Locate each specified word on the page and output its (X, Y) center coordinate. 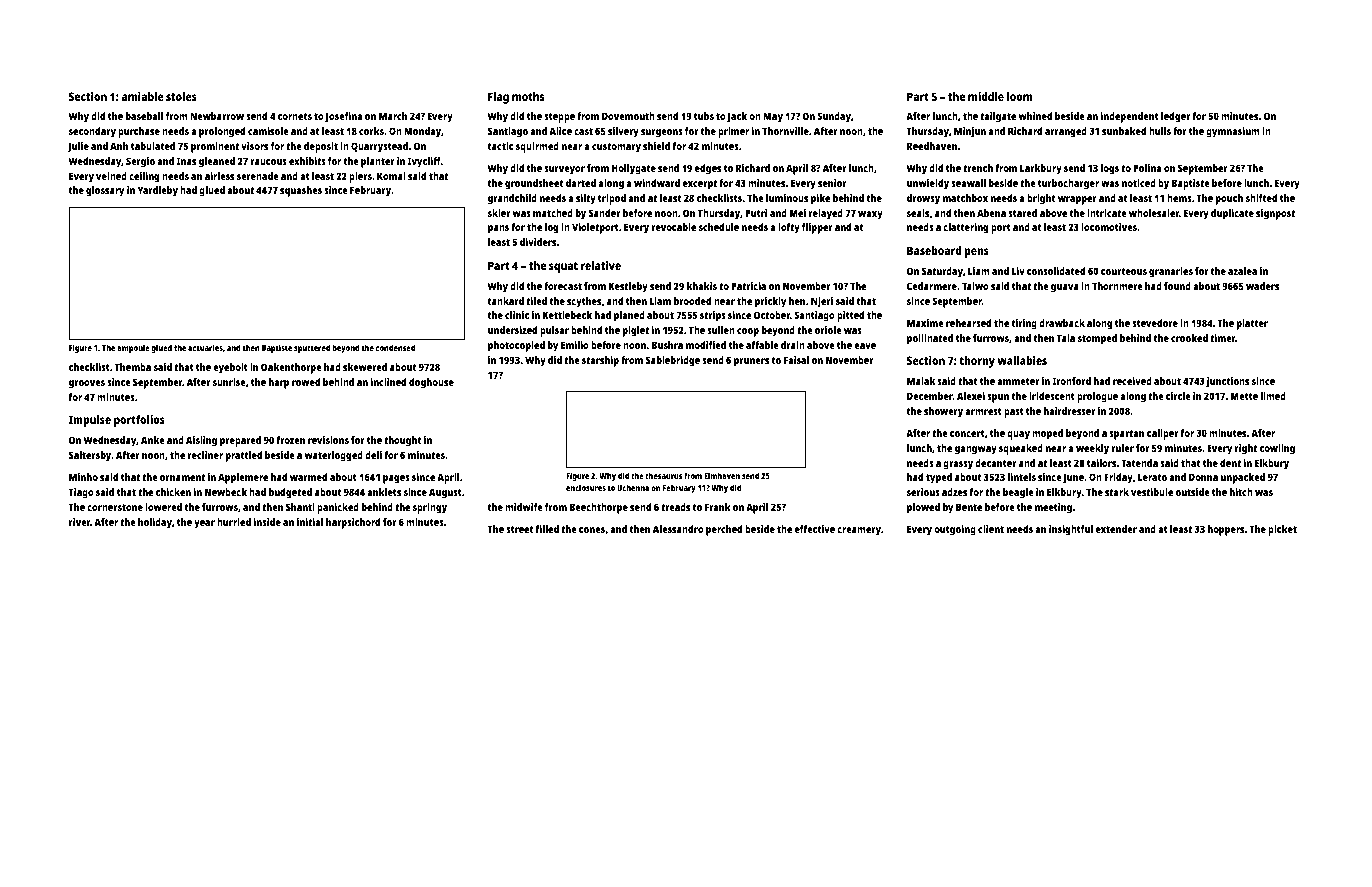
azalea (1242, 271)
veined (111, 176)
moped (1047, 434)
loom (1019, 96)
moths (528, 96)
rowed (306, 382)
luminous (787, 198)
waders (1262, 286)
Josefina (343, 117)
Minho (83, 477)
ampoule (133, 348)
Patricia (748, 286)
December (930, 396)
